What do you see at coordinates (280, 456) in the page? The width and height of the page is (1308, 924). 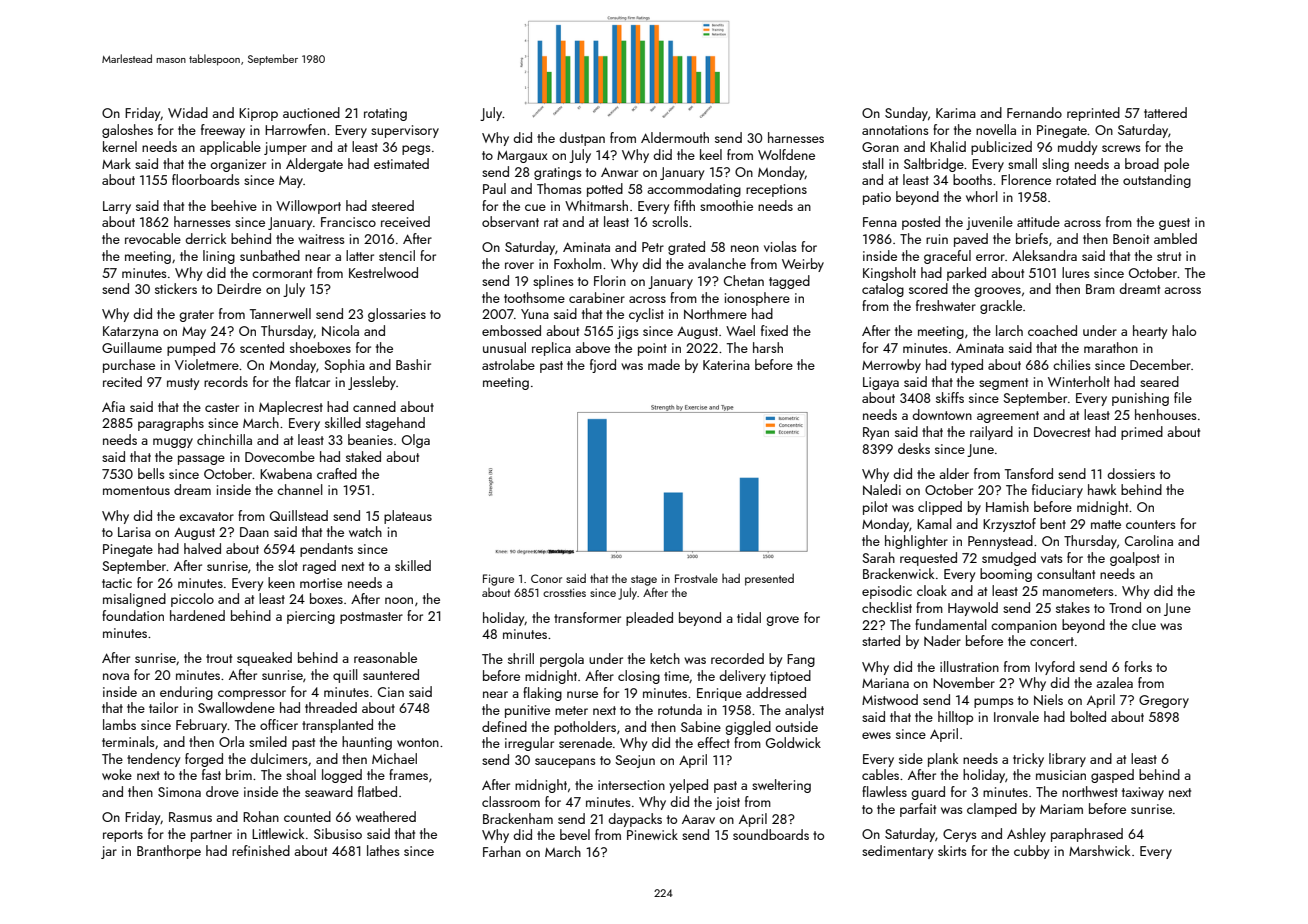 I see `Dovecombe` at bounding box center [280, 456].
